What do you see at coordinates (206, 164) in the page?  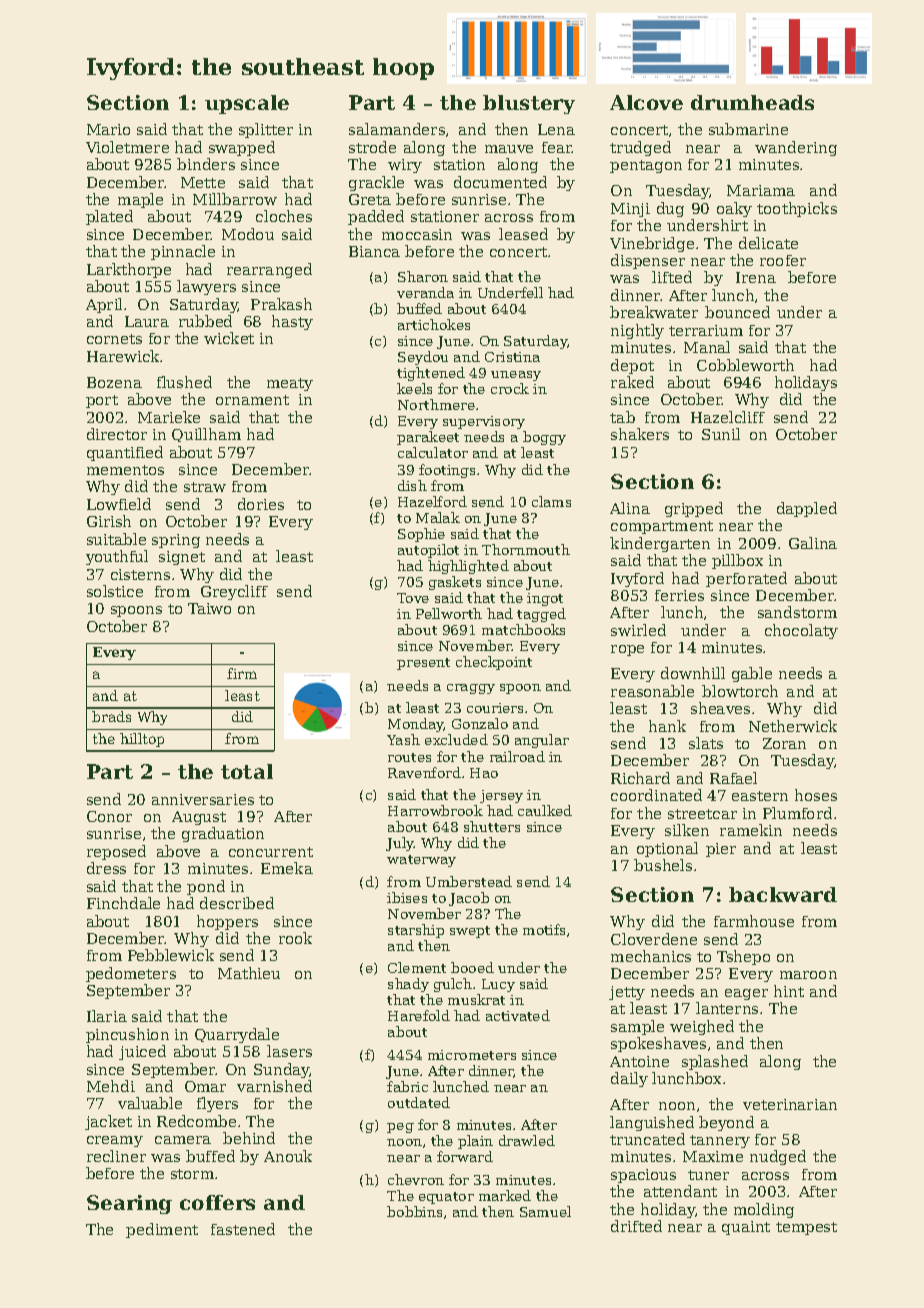 I see `binders` at bounding box center [206, 164].
